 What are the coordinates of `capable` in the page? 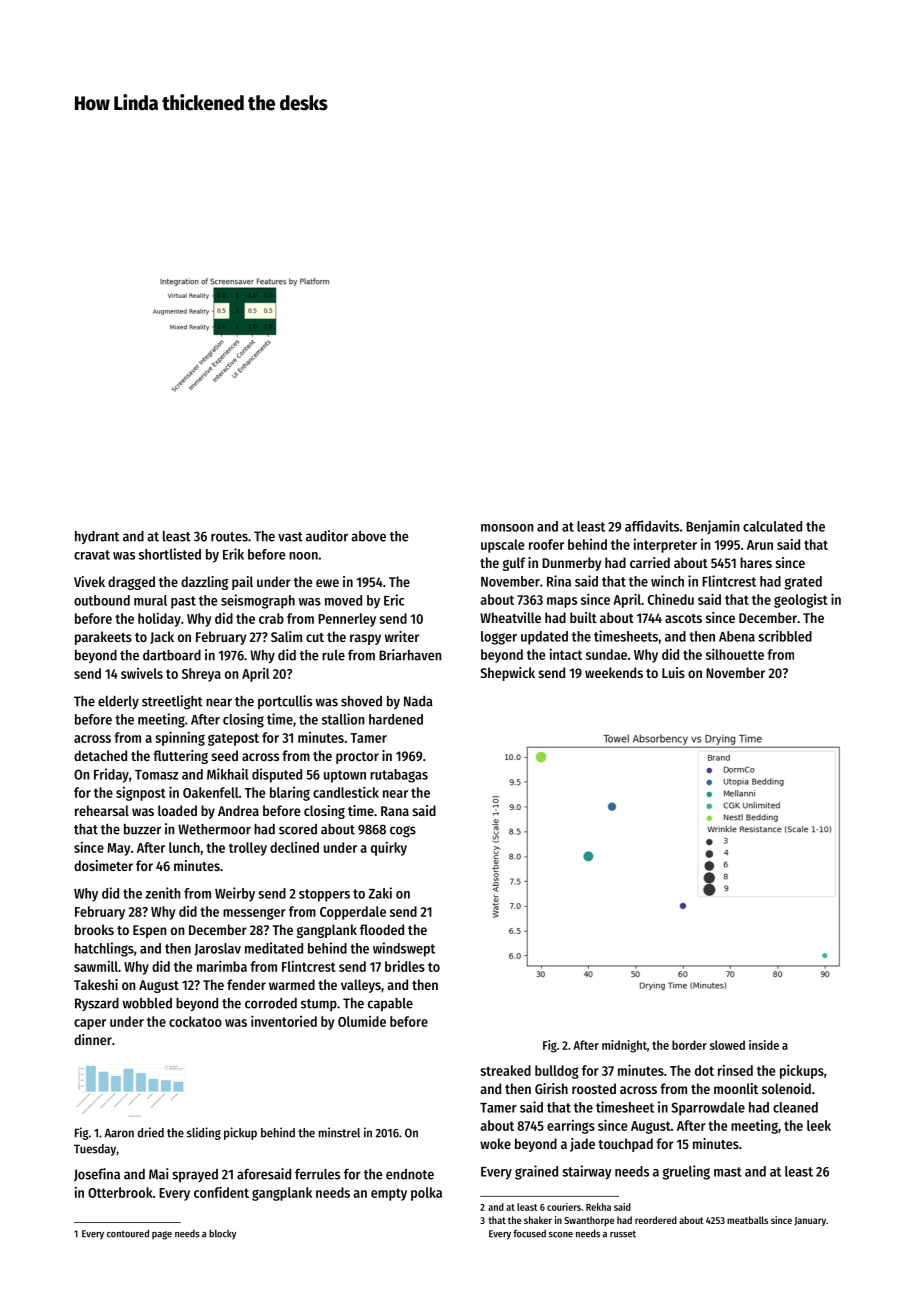 It's located at (390, 1004).
